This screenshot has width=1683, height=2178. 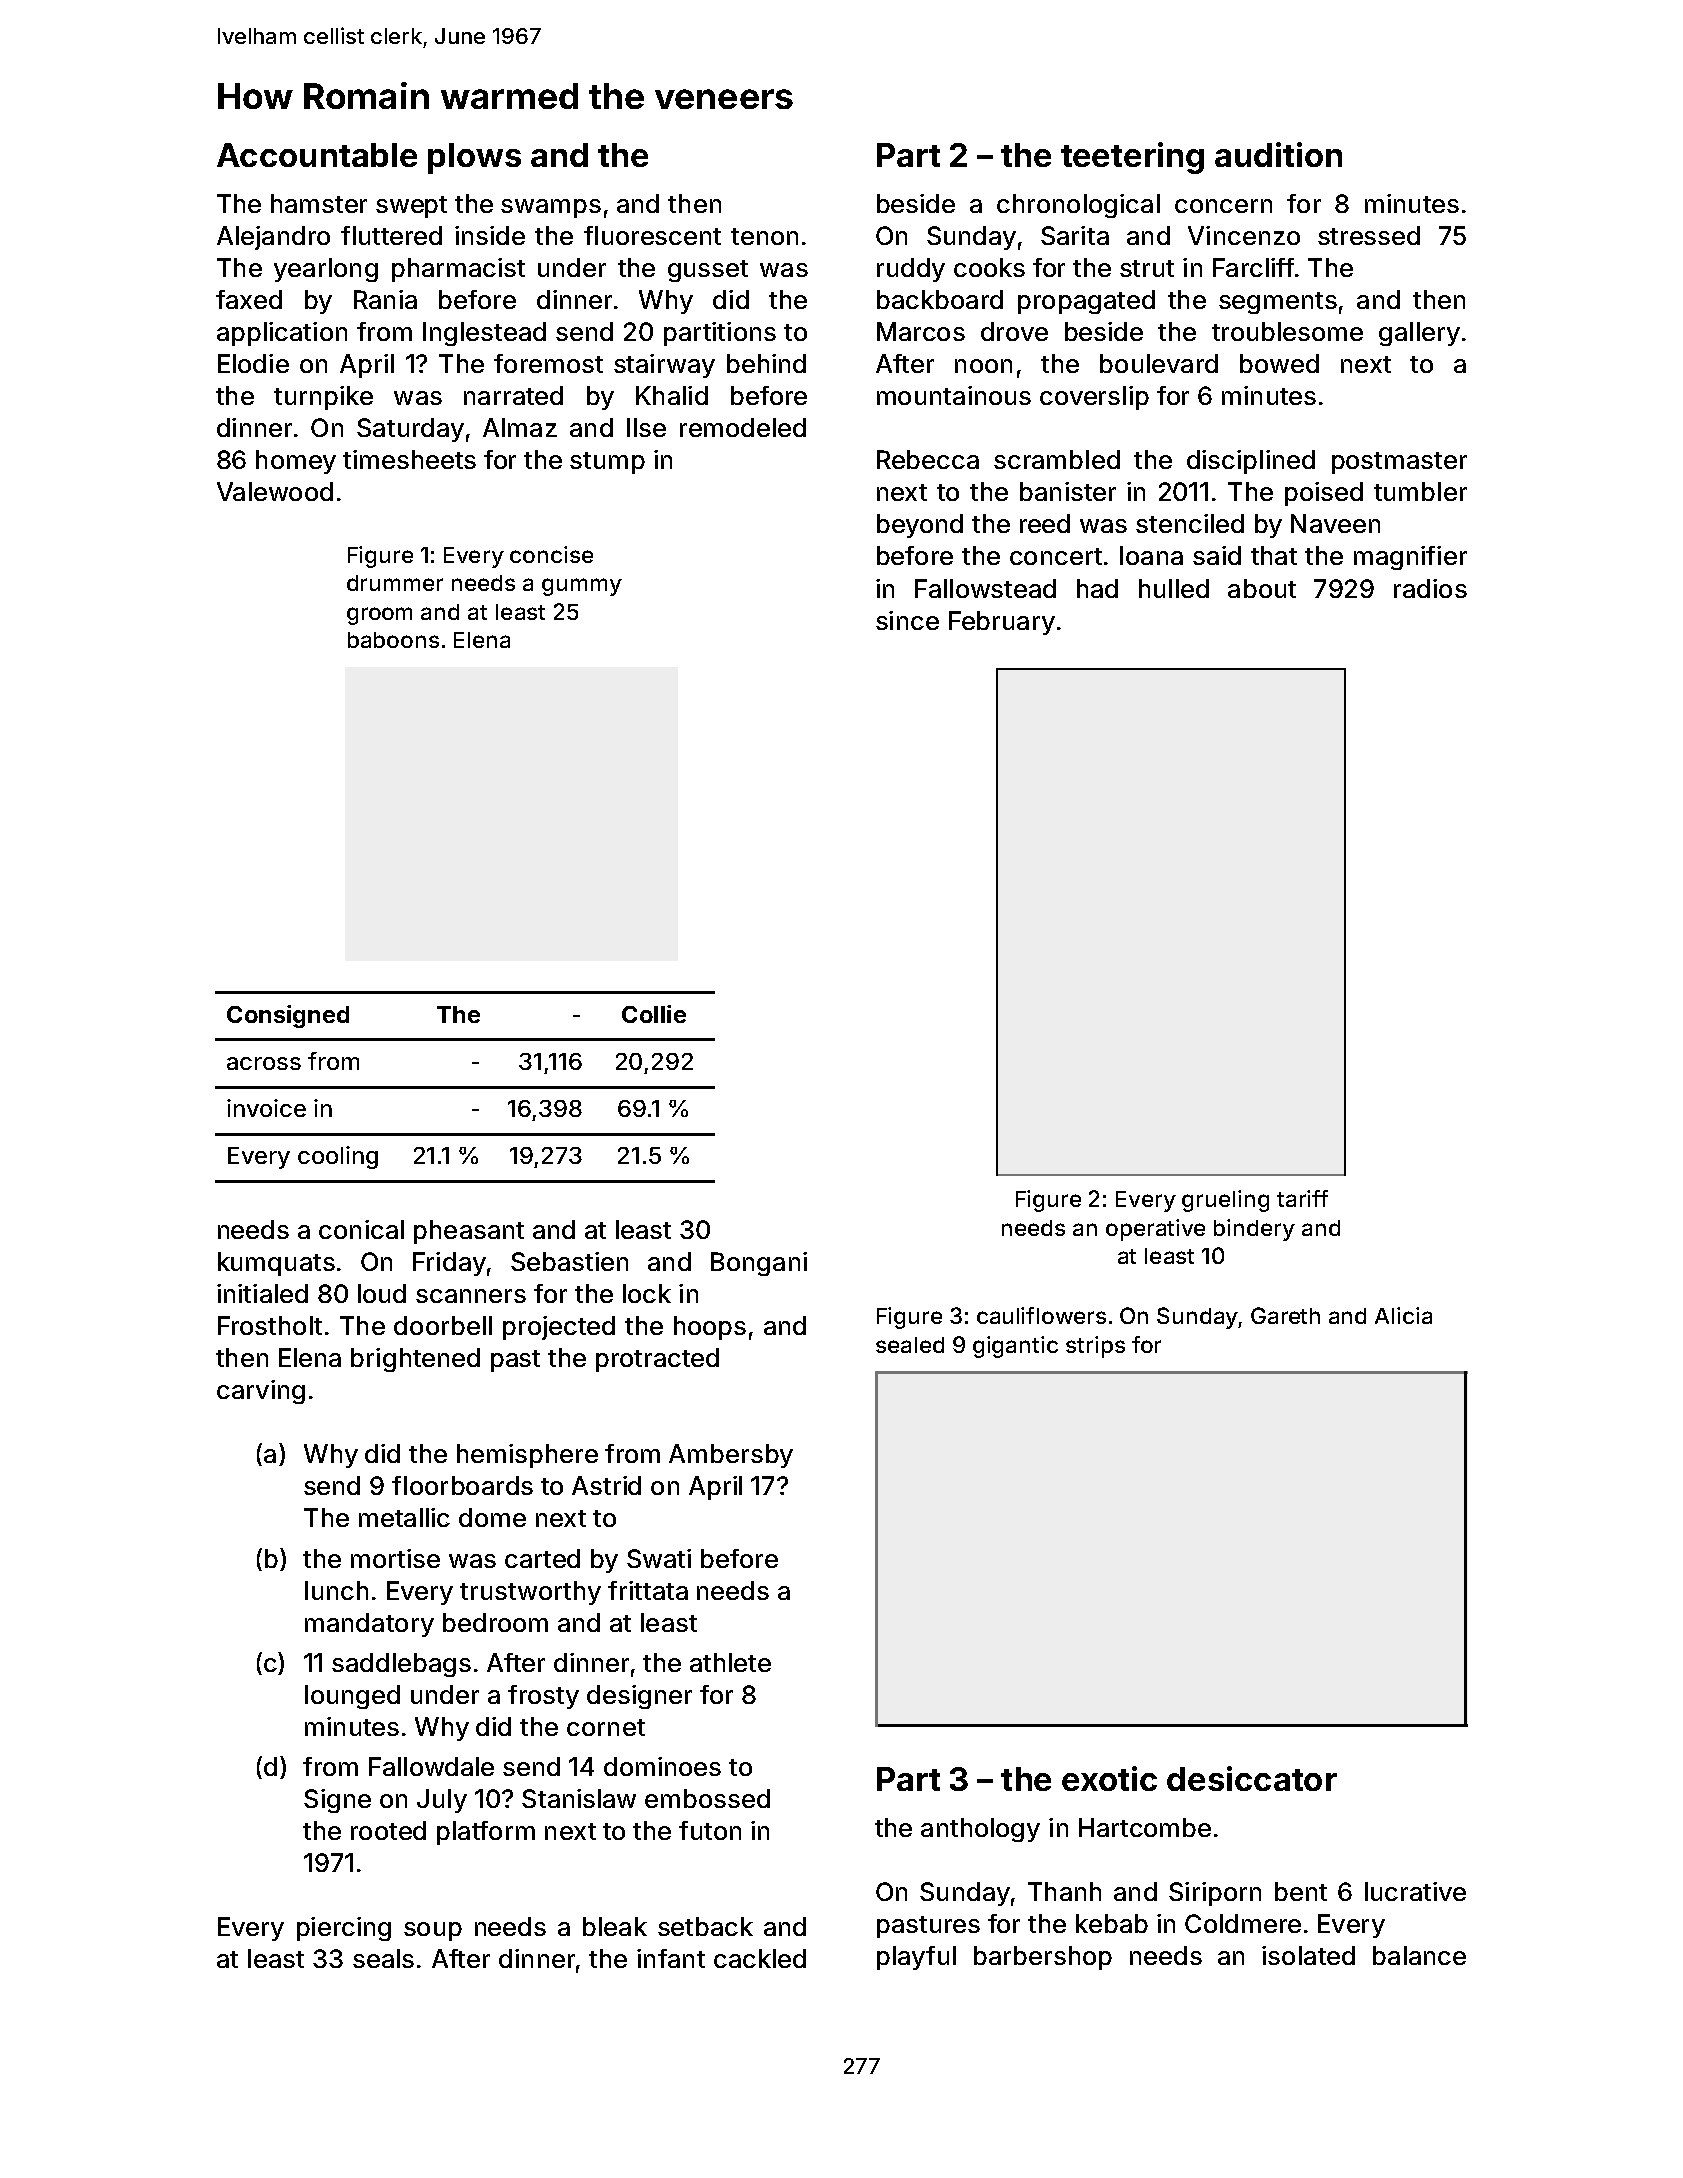 What do you see at coordinates (393, 640) in the screenshot?
I see `baboons` at bounding box center [393, 640].
